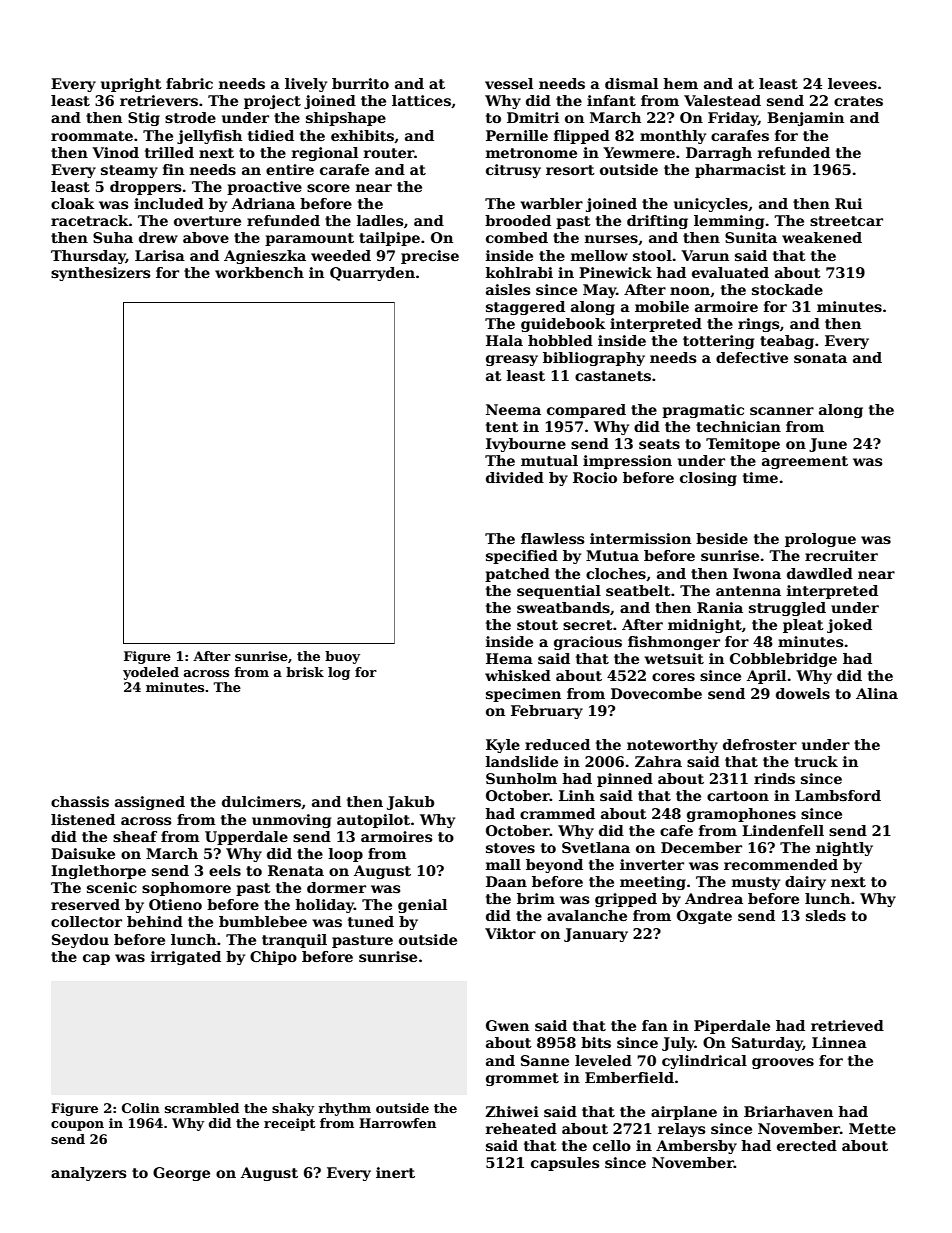 The width and height of the image is (952, 1233). Describe the element at coordinates (732, 1027) in the image. I see `Piperdale` at that location.
